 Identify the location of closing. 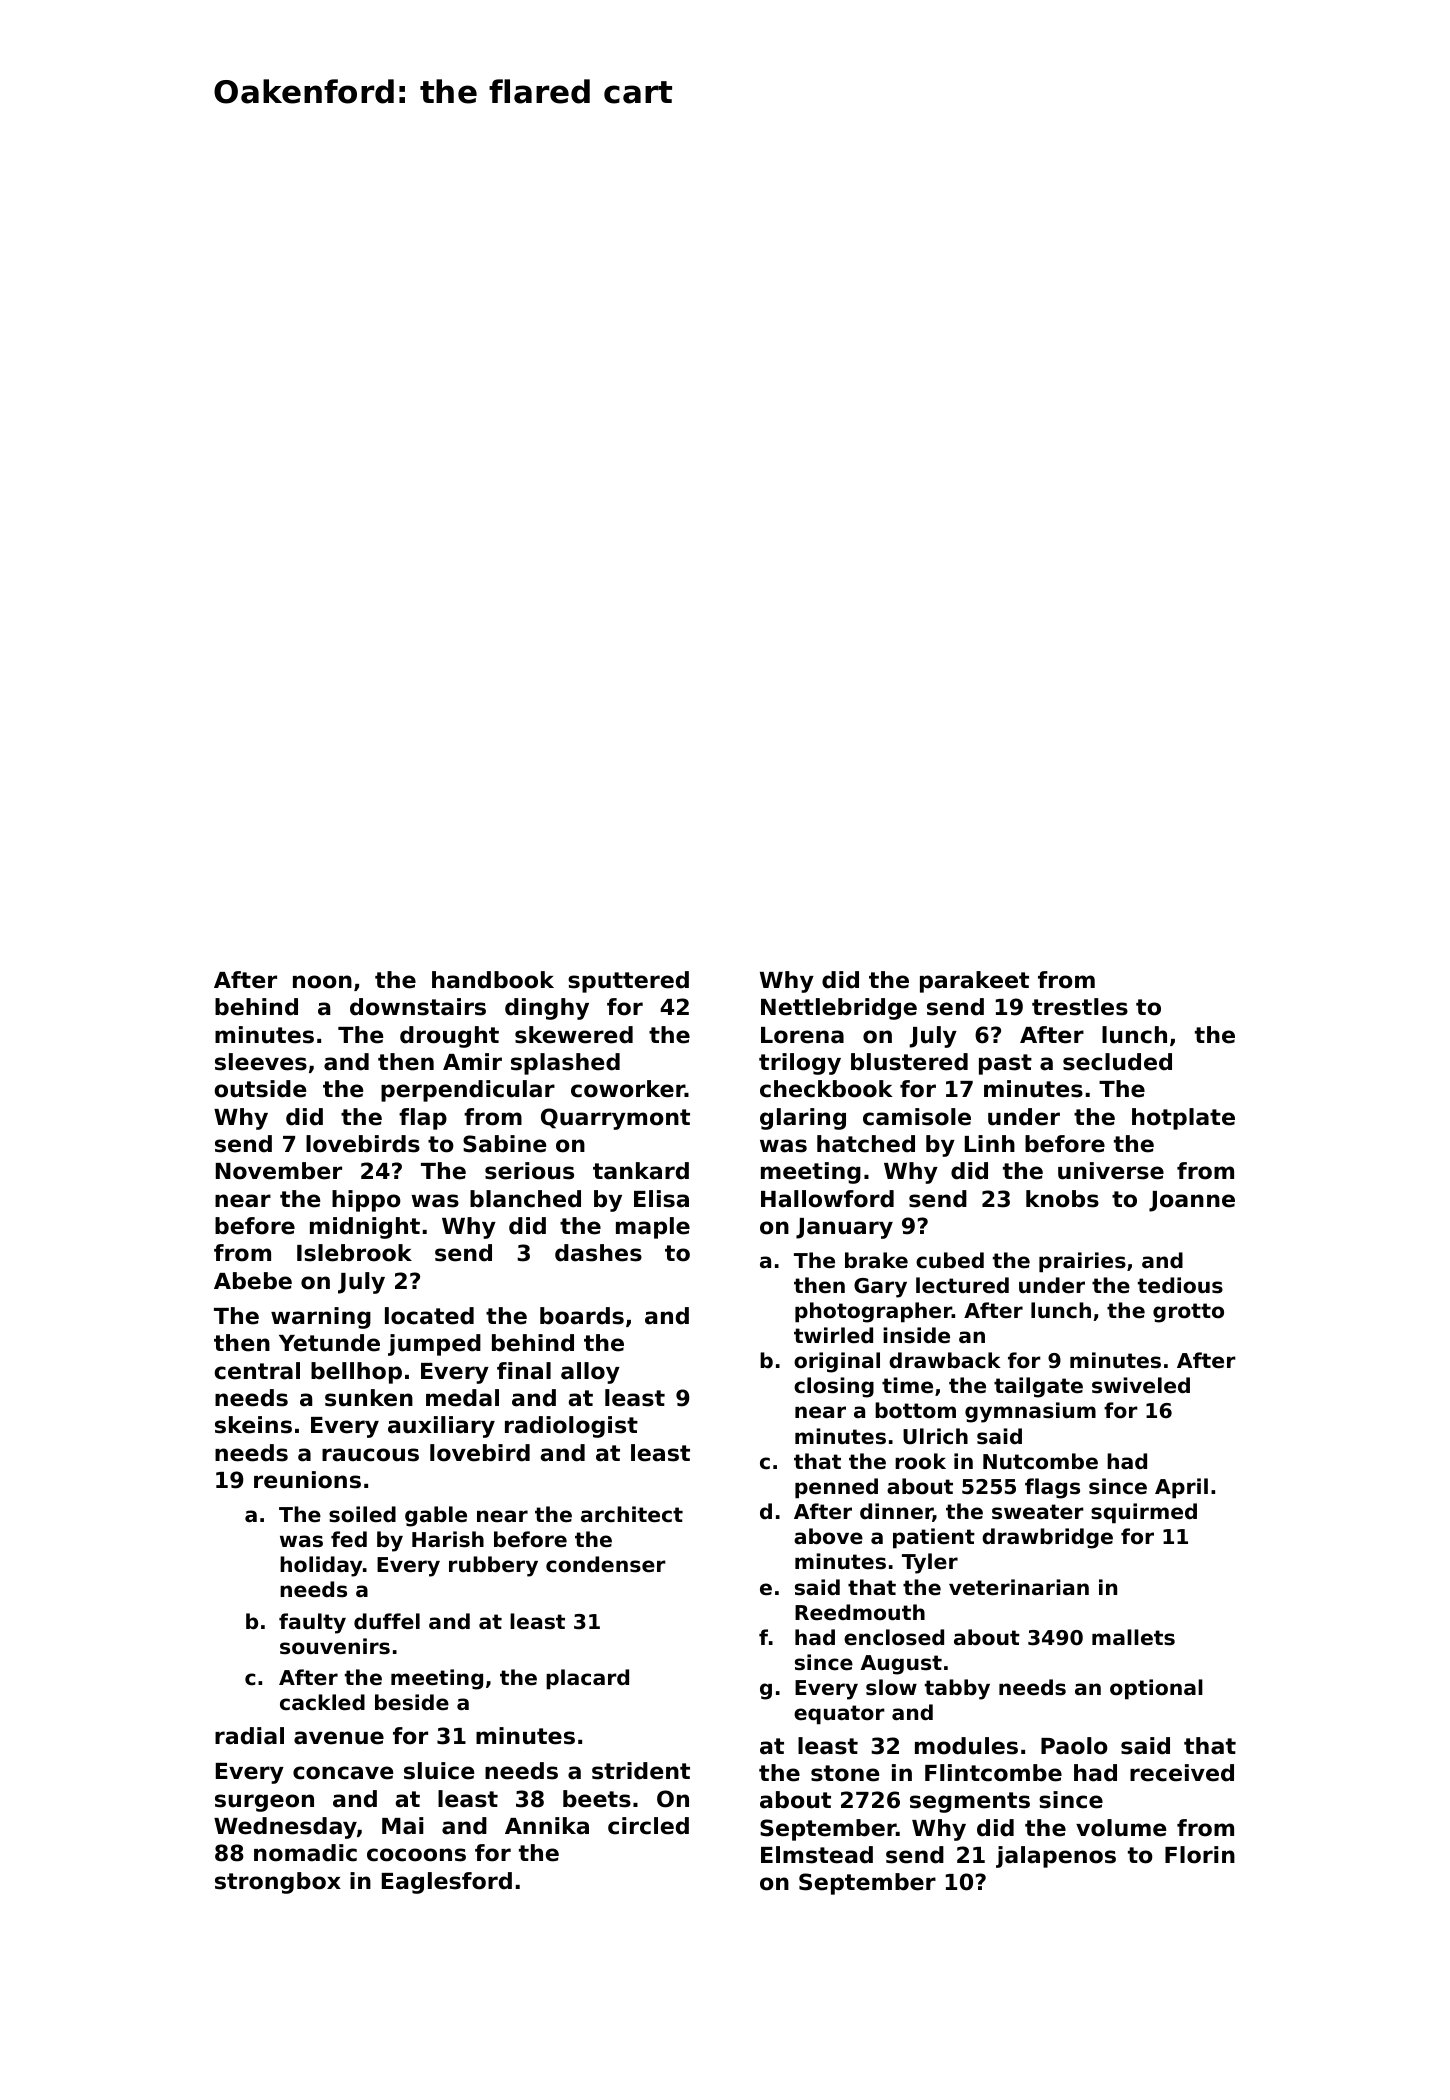
(834, 1387).
